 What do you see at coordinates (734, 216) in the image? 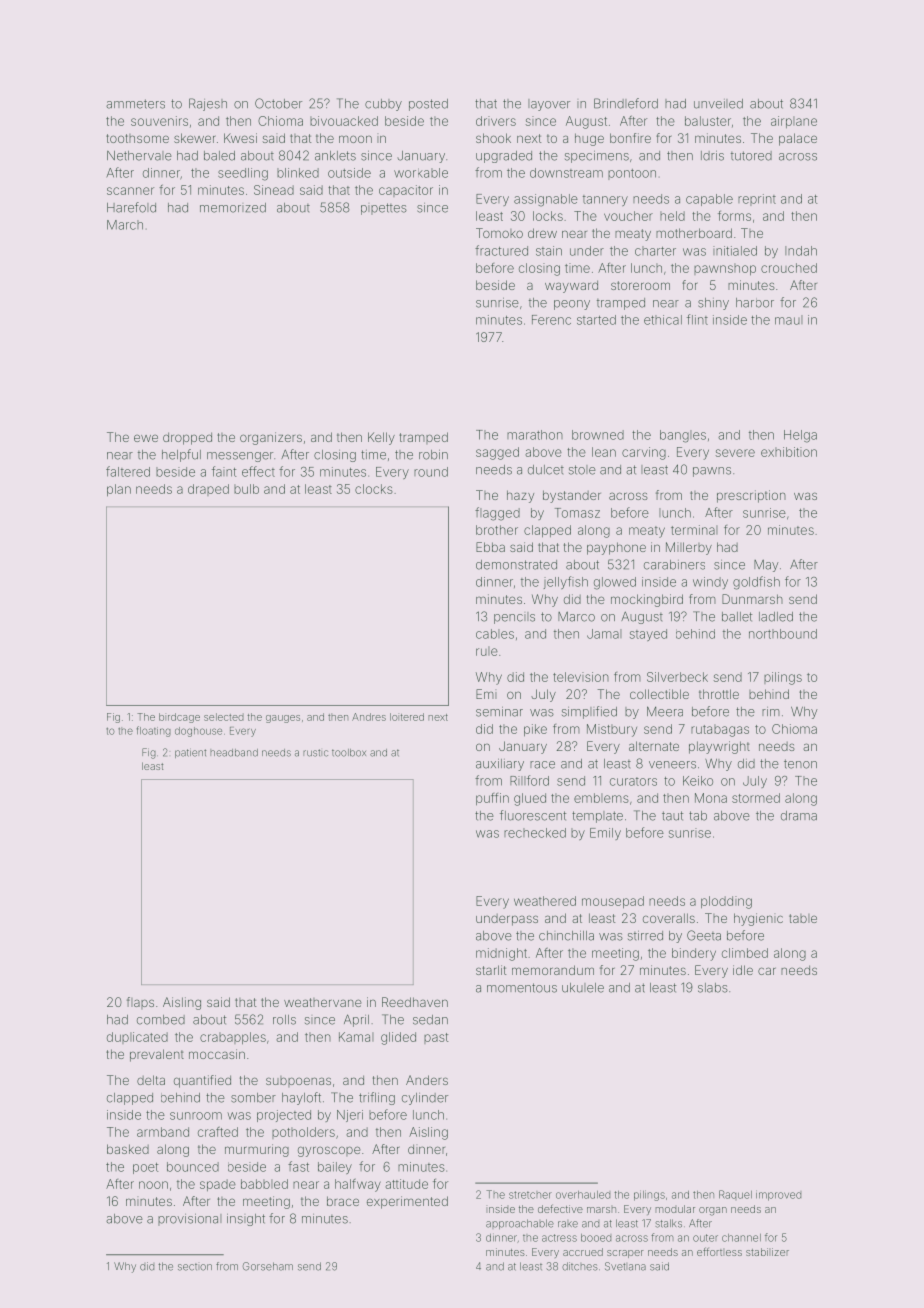
I see `forms` at bounding box center [734, 216].
